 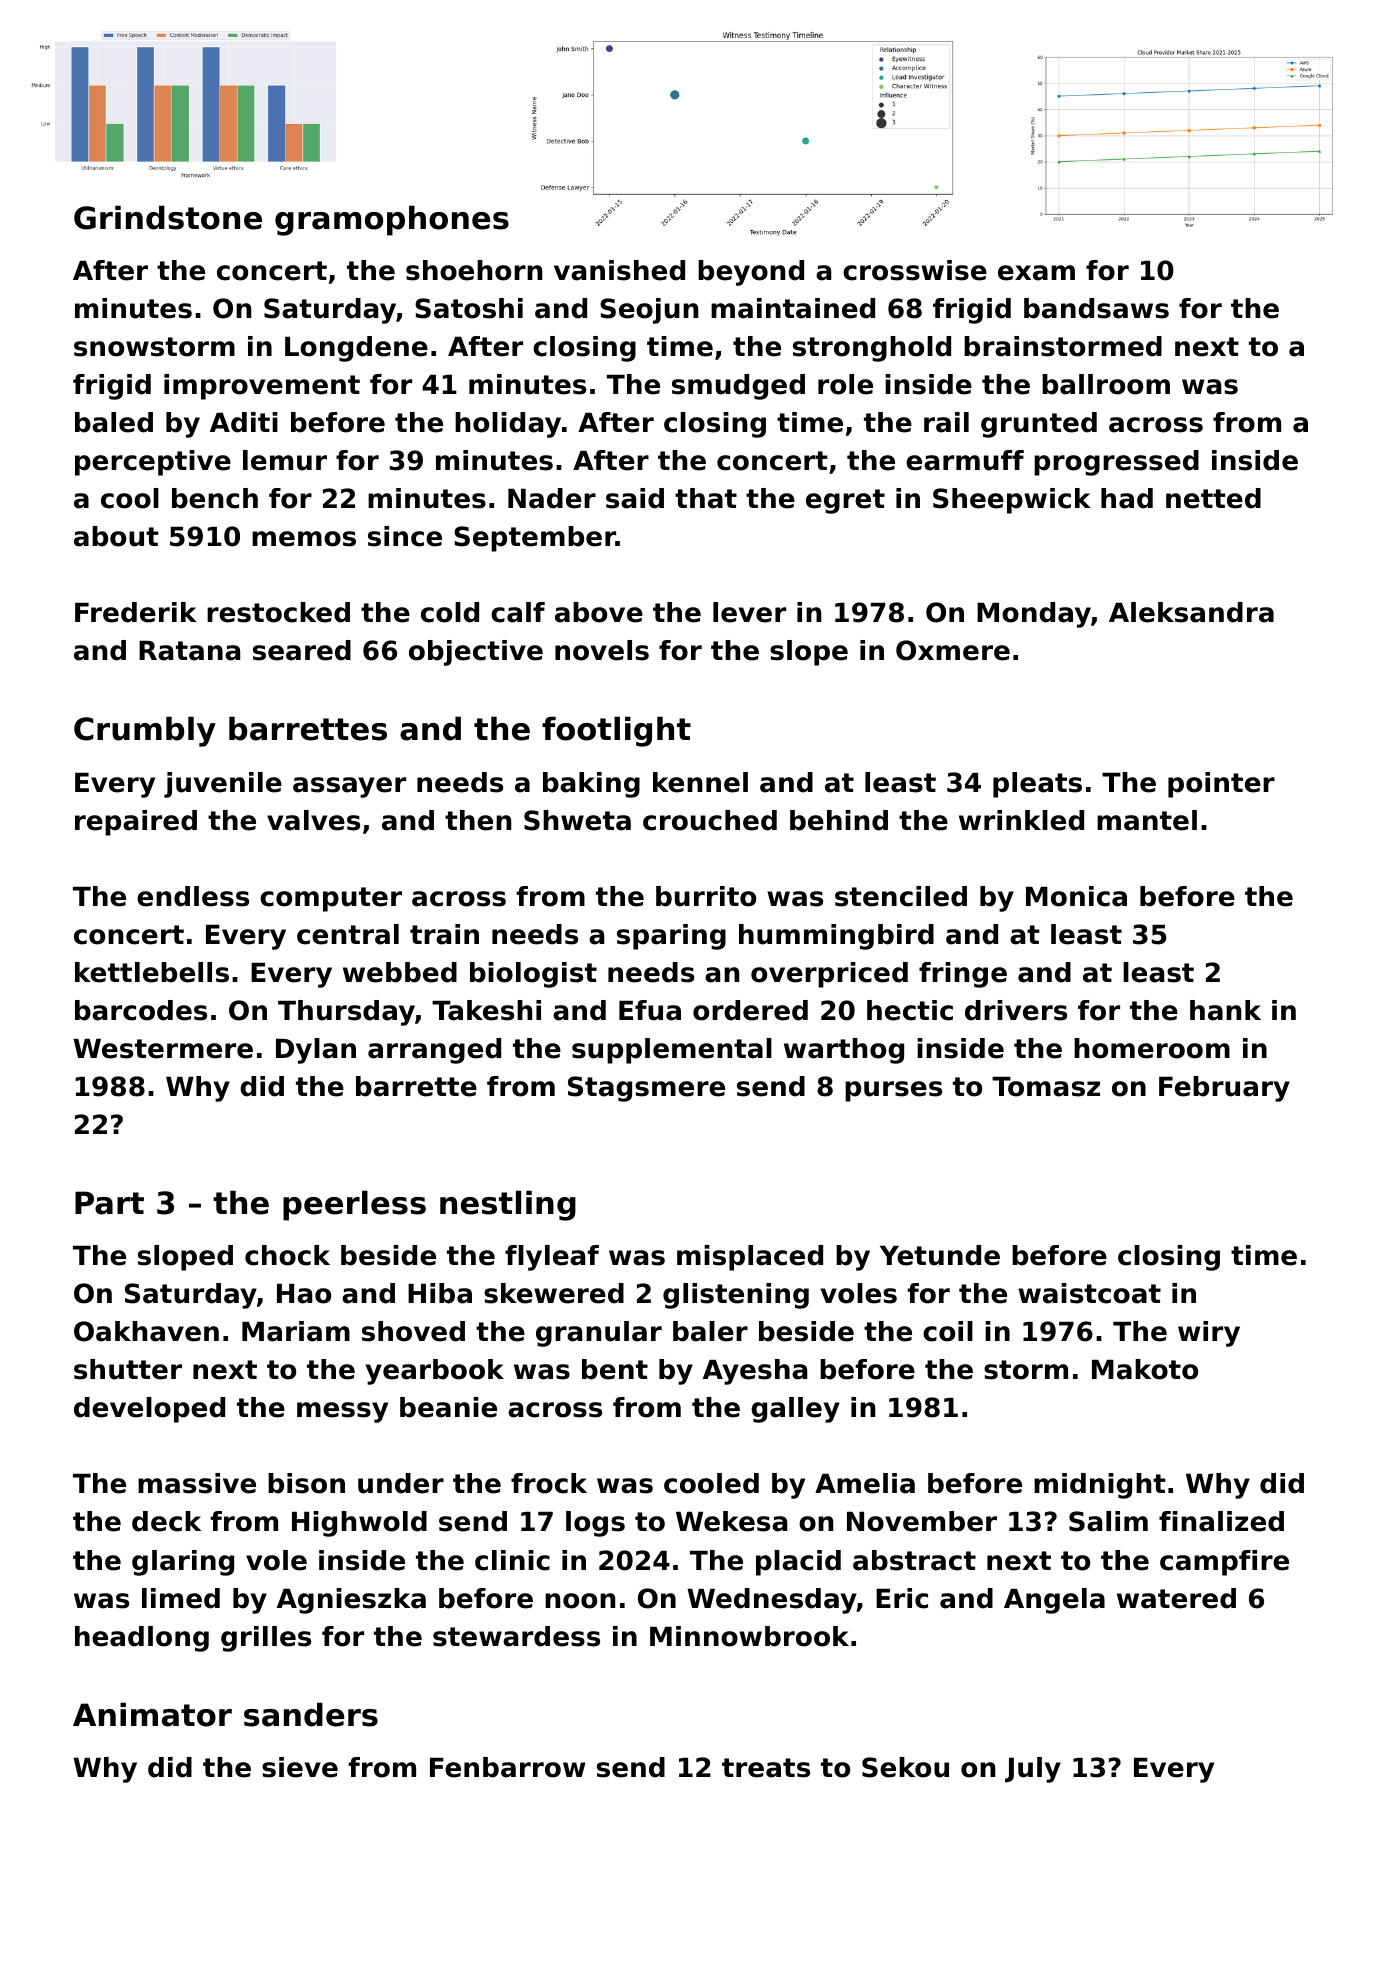 I want to click on Yetunde, so click(x=940, y=1255).
